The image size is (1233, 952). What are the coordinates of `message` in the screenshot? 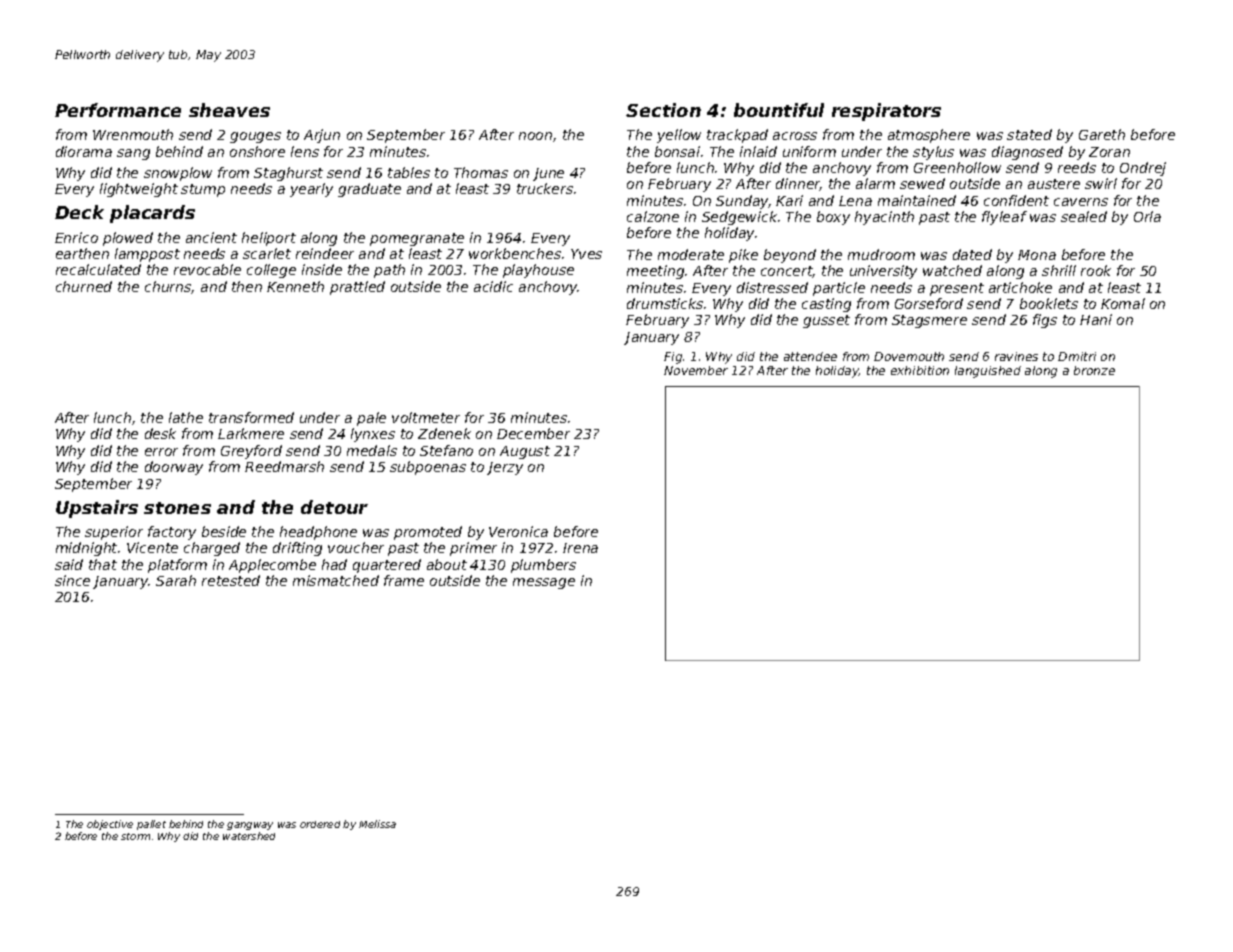 It's located at (544, 583).
